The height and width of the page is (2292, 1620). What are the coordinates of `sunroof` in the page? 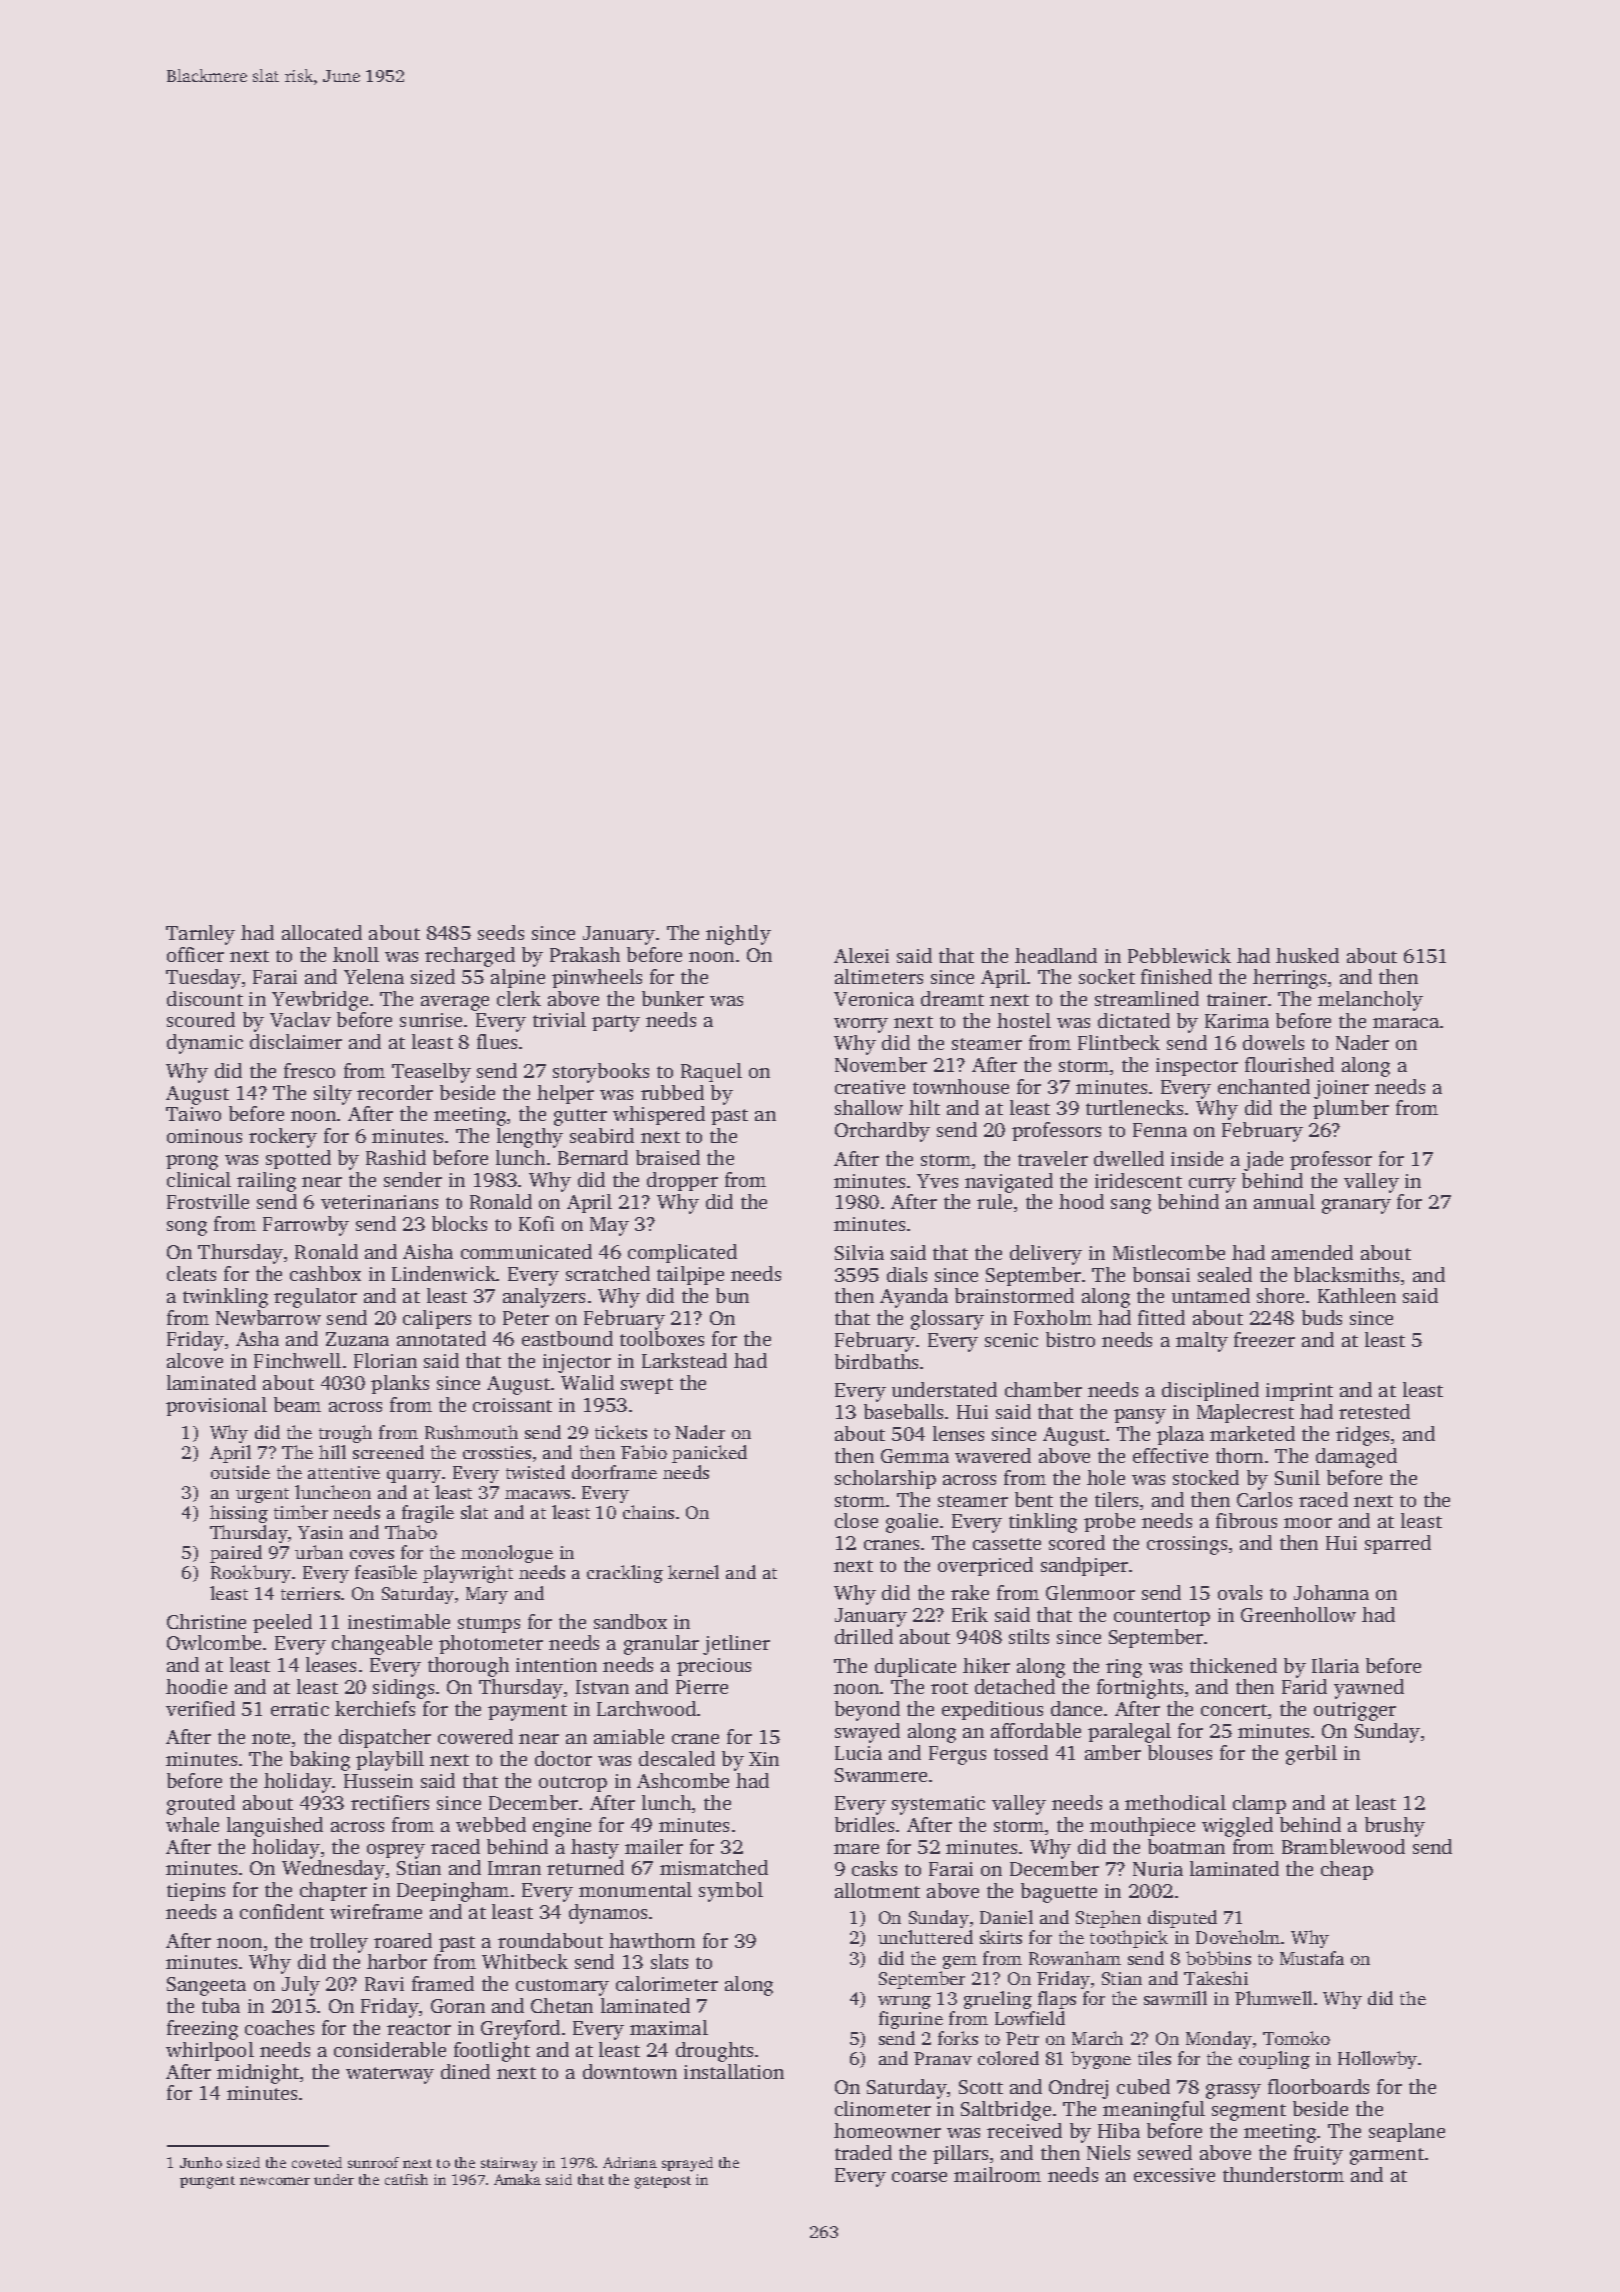 It's located at (373, 2162).
